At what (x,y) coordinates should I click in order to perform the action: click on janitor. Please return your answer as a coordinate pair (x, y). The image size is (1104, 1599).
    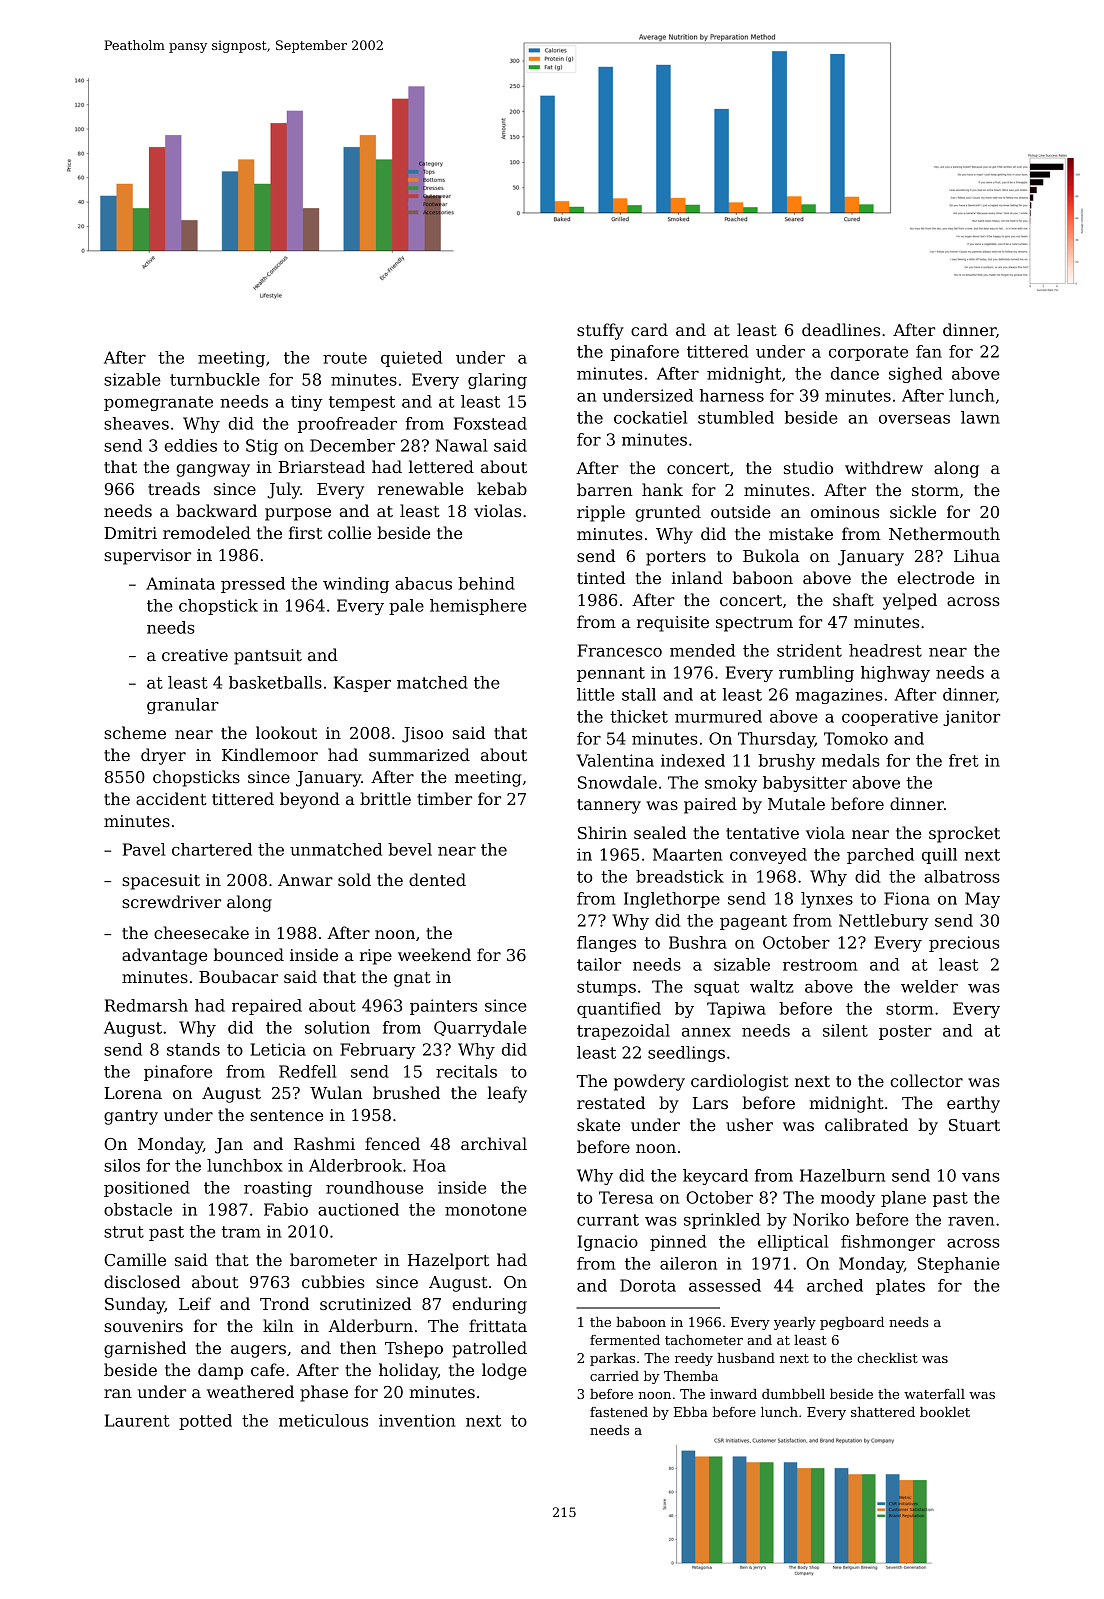
    Looking at the image, I should click on (971, 718).
